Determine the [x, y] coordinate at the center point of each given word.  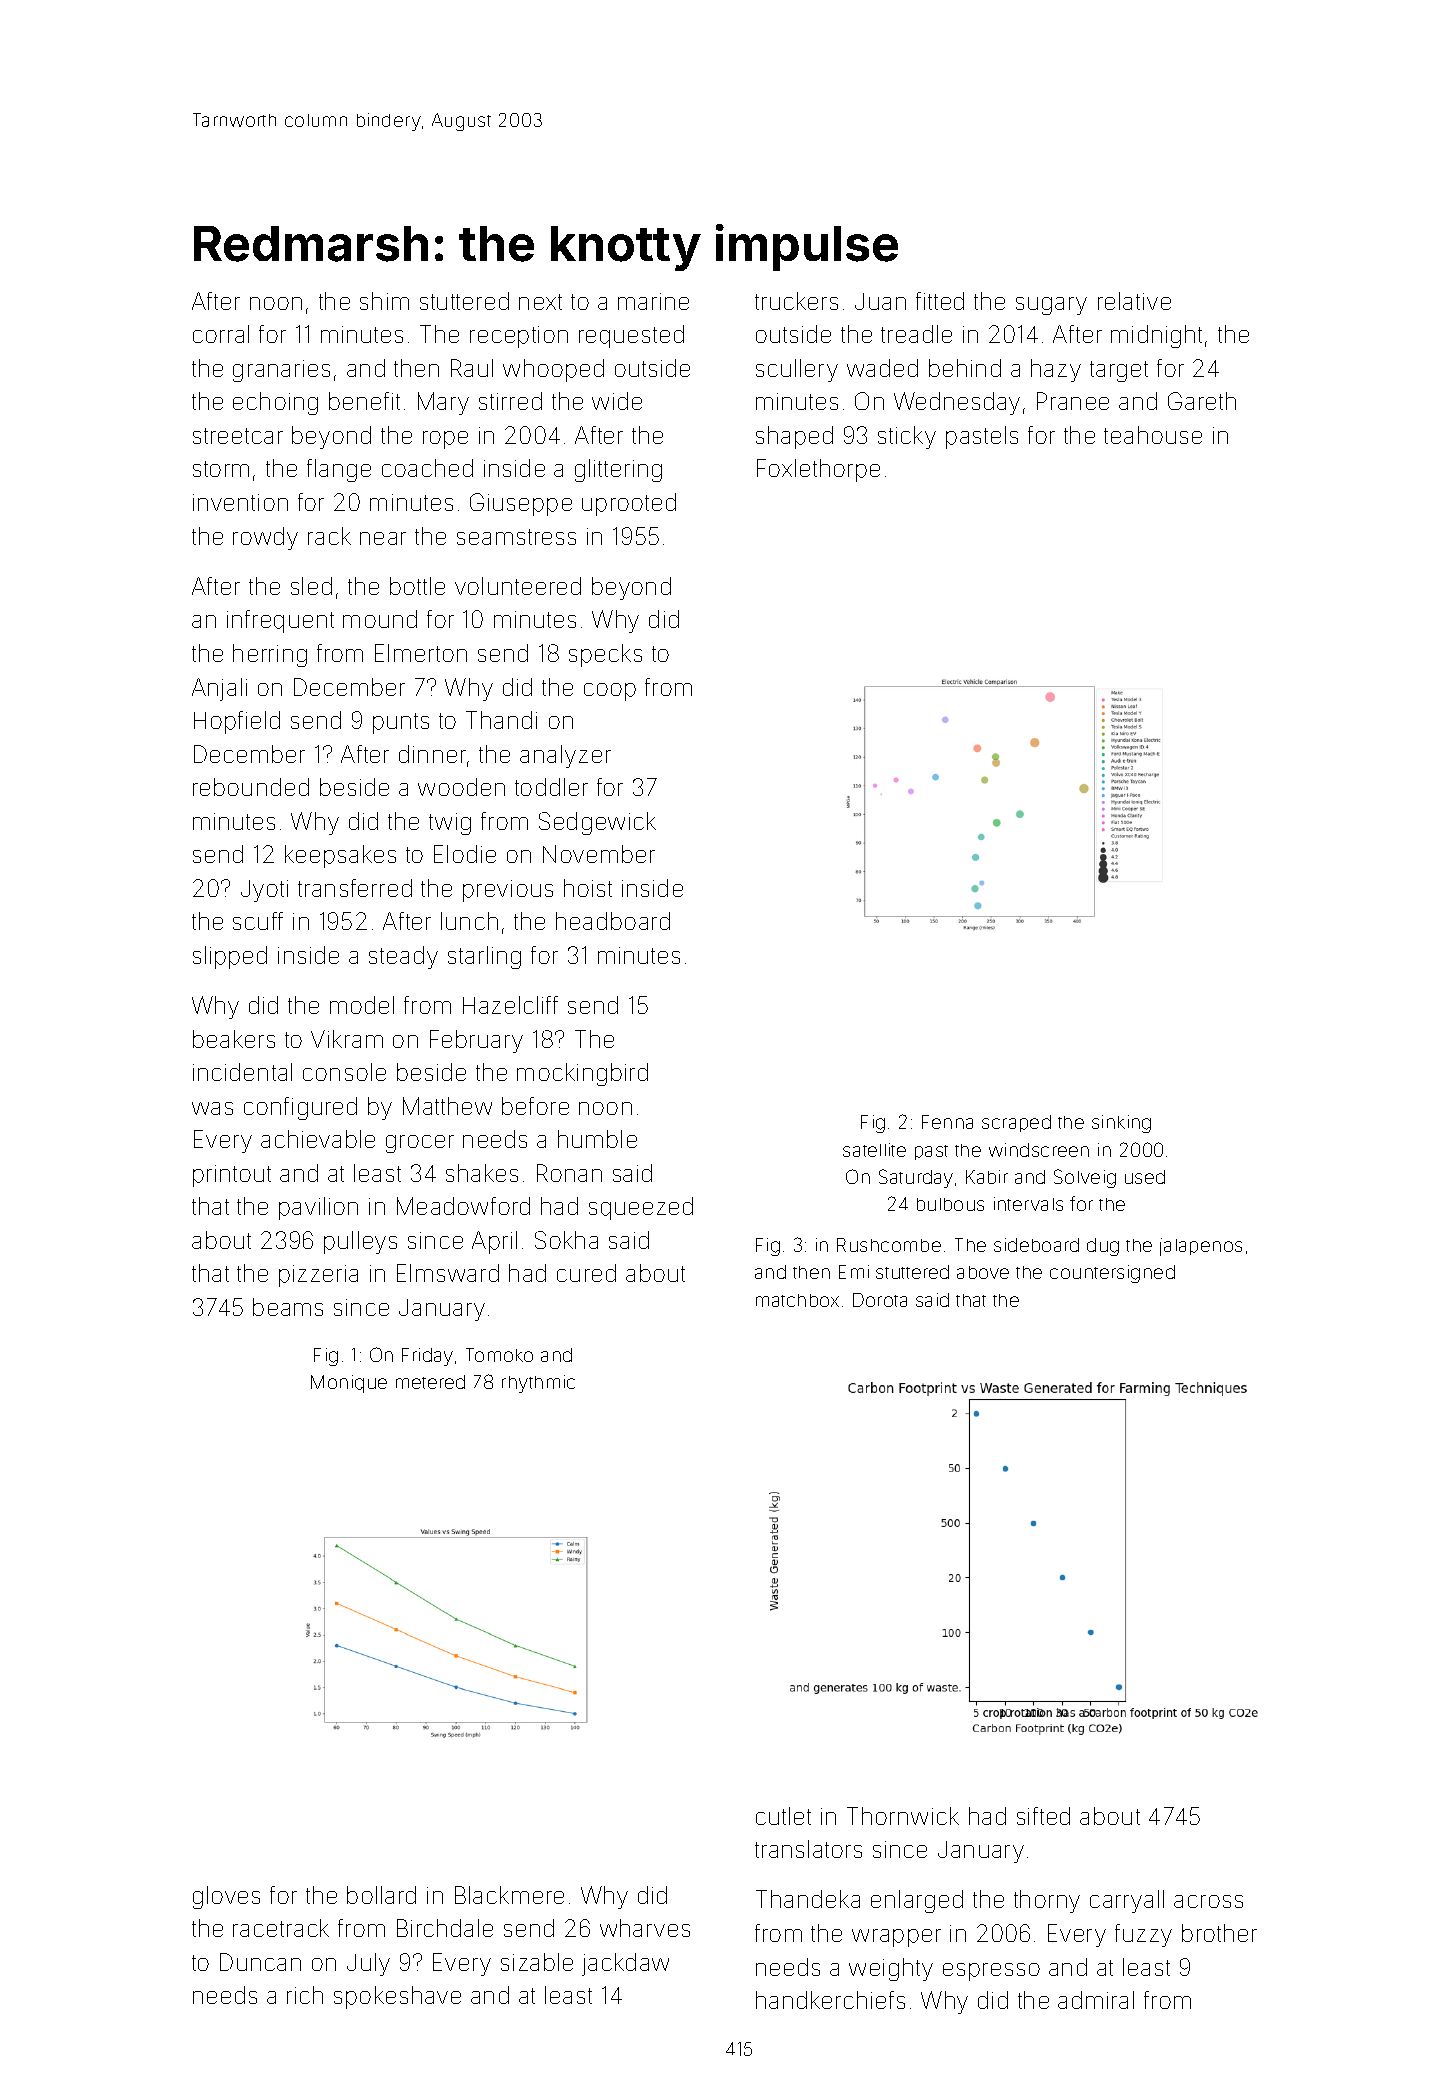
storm [221, 469]
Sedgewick [597, 823]
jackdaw [625, 1964]
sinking [1121, 1124]
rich [305, 1995]
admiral [1096, 2000]
